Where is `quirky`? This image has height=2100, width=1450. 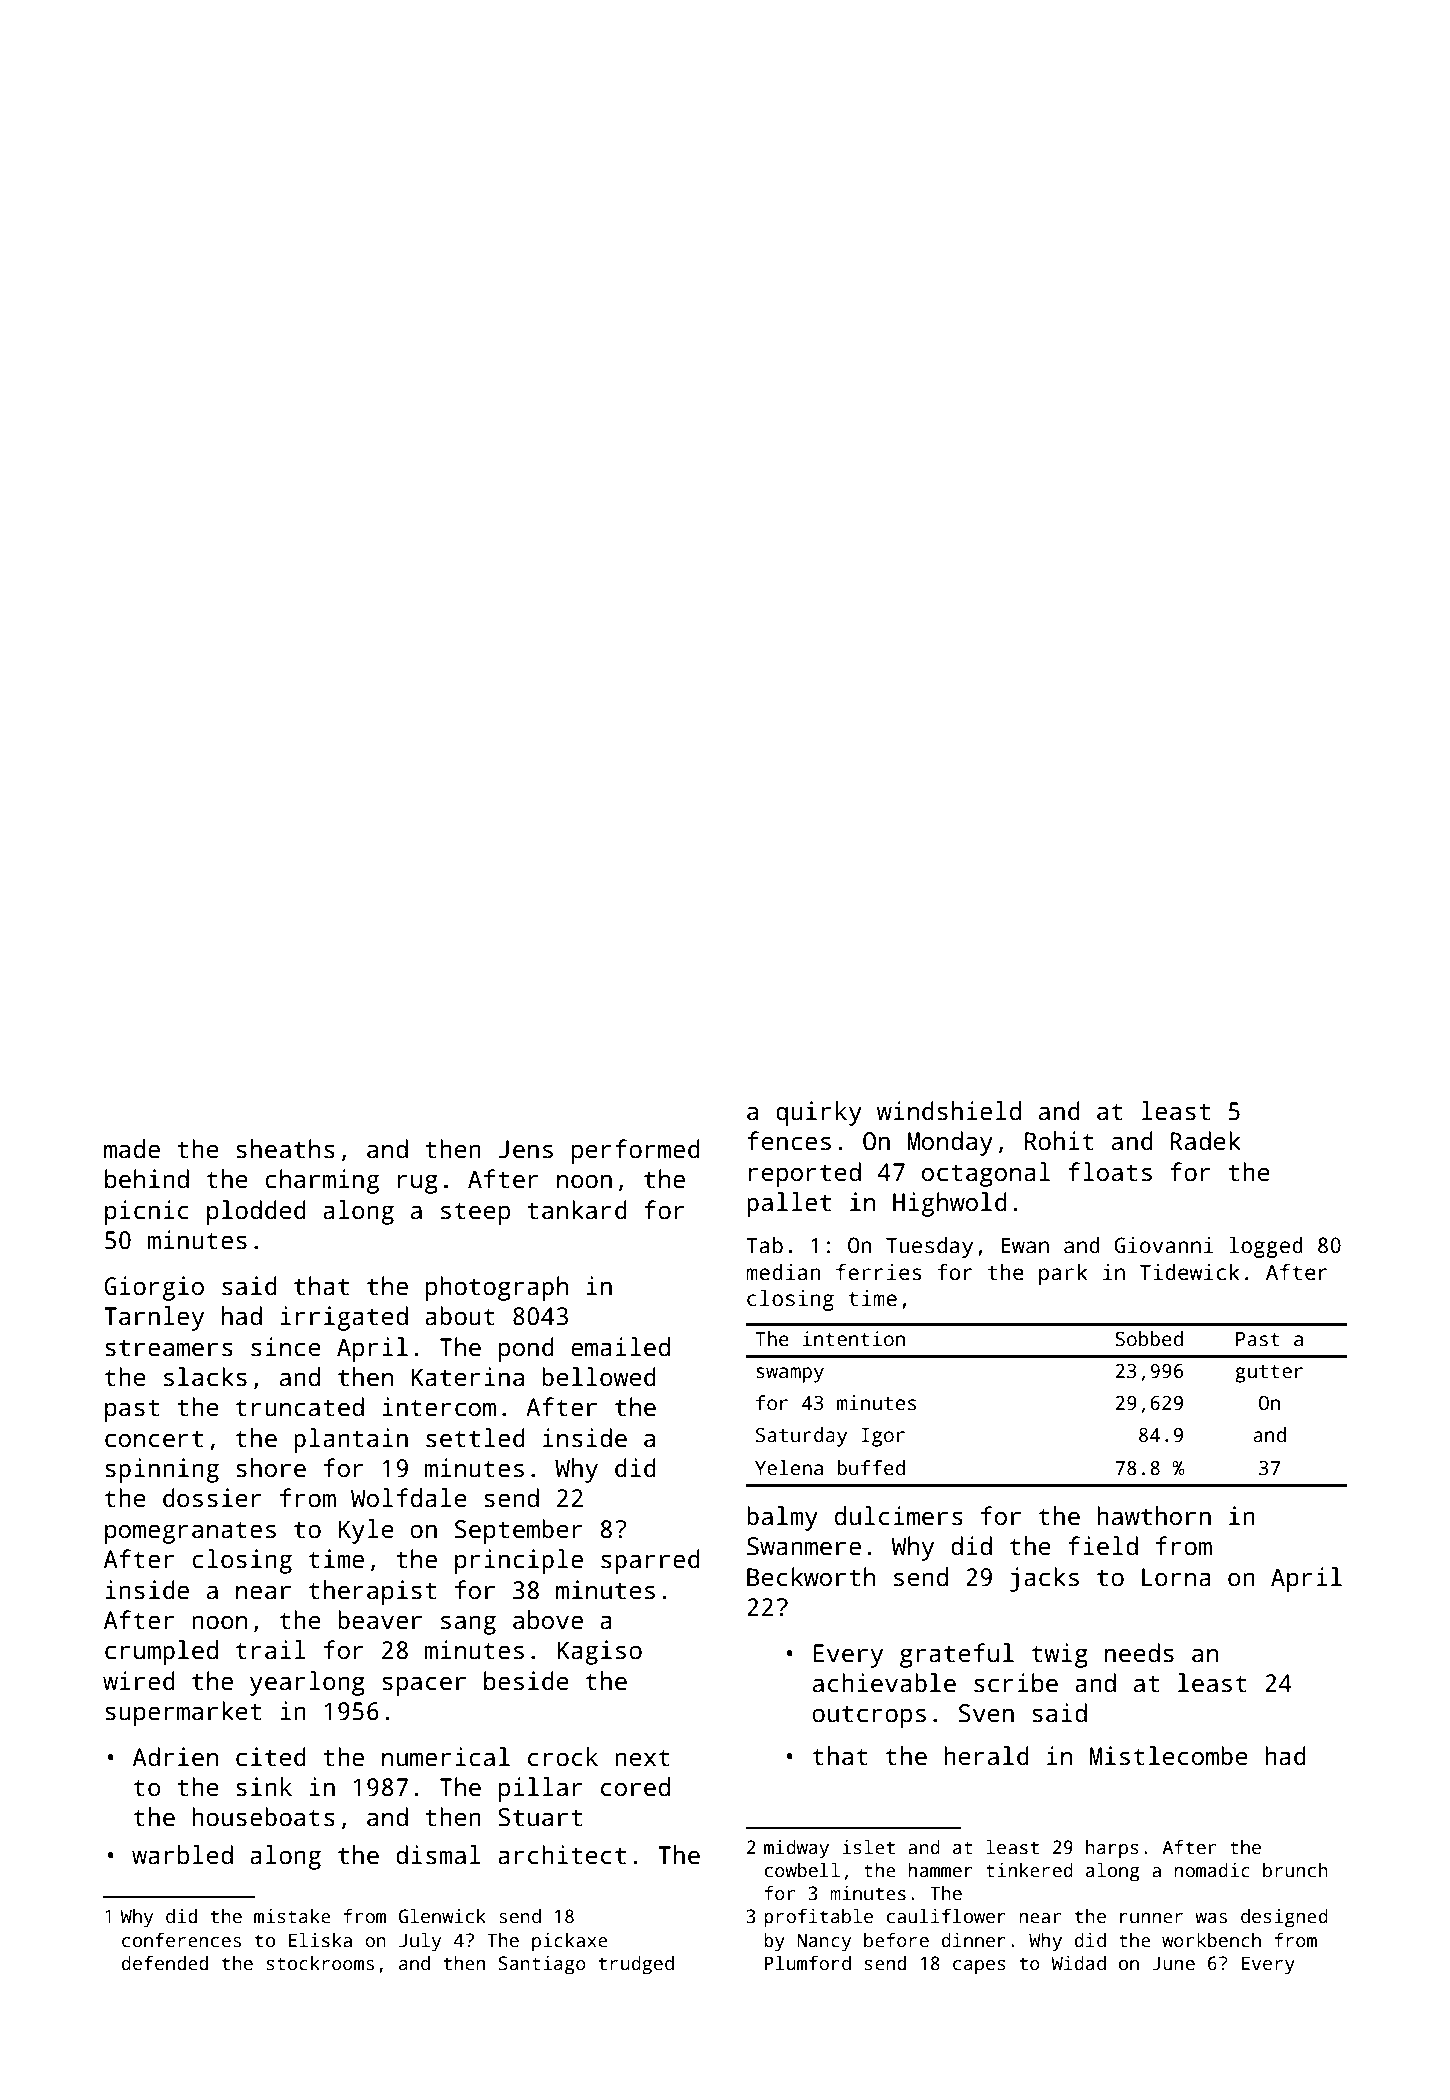
quirky is located at coordinates (819, 1113).
